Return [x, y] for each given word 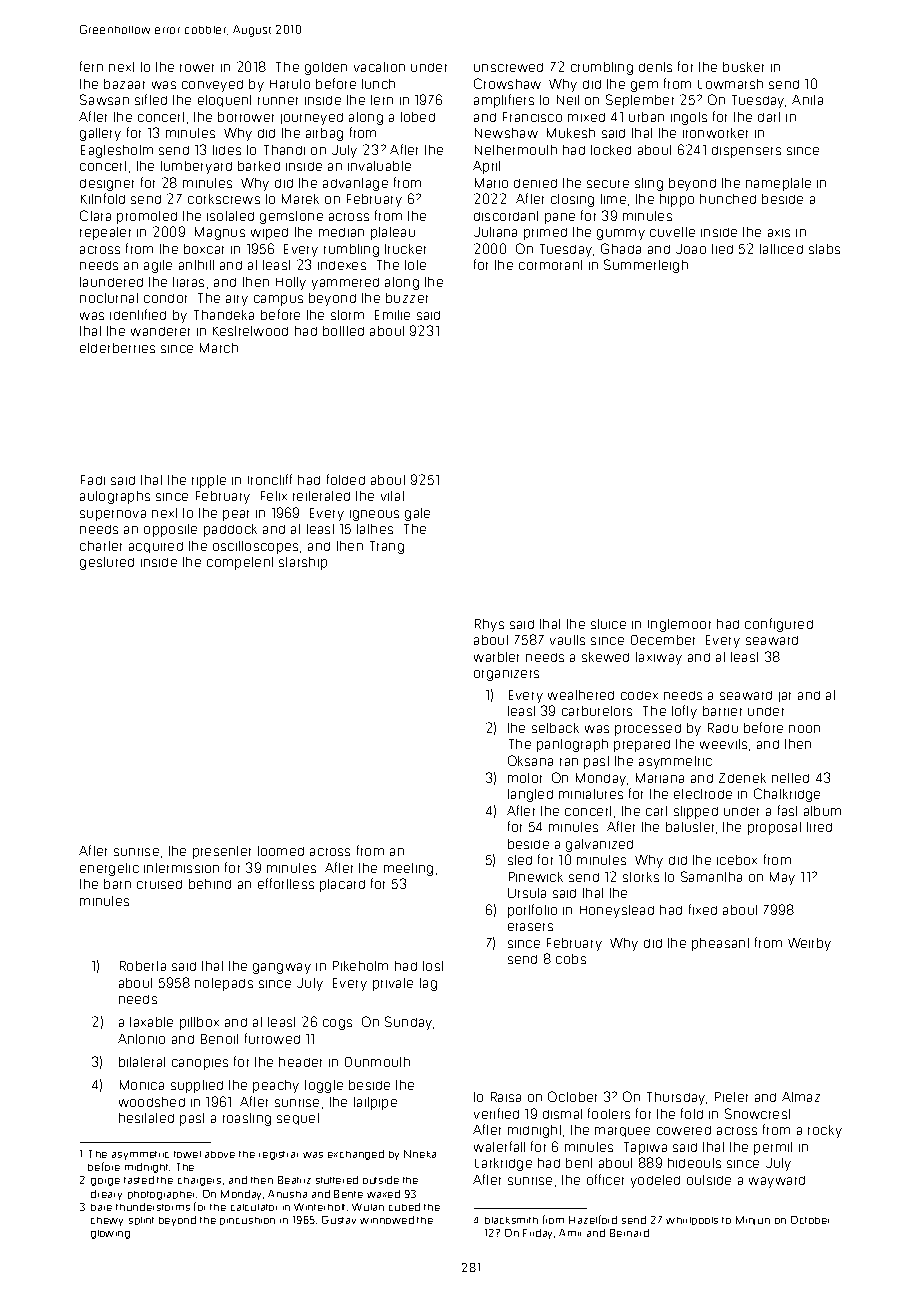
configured [779, 625]
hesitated [146, 1118]
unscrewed [508, 67]
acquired [156, 547]
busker [743, 67]
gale [417, 514]
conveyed [212, 86]
